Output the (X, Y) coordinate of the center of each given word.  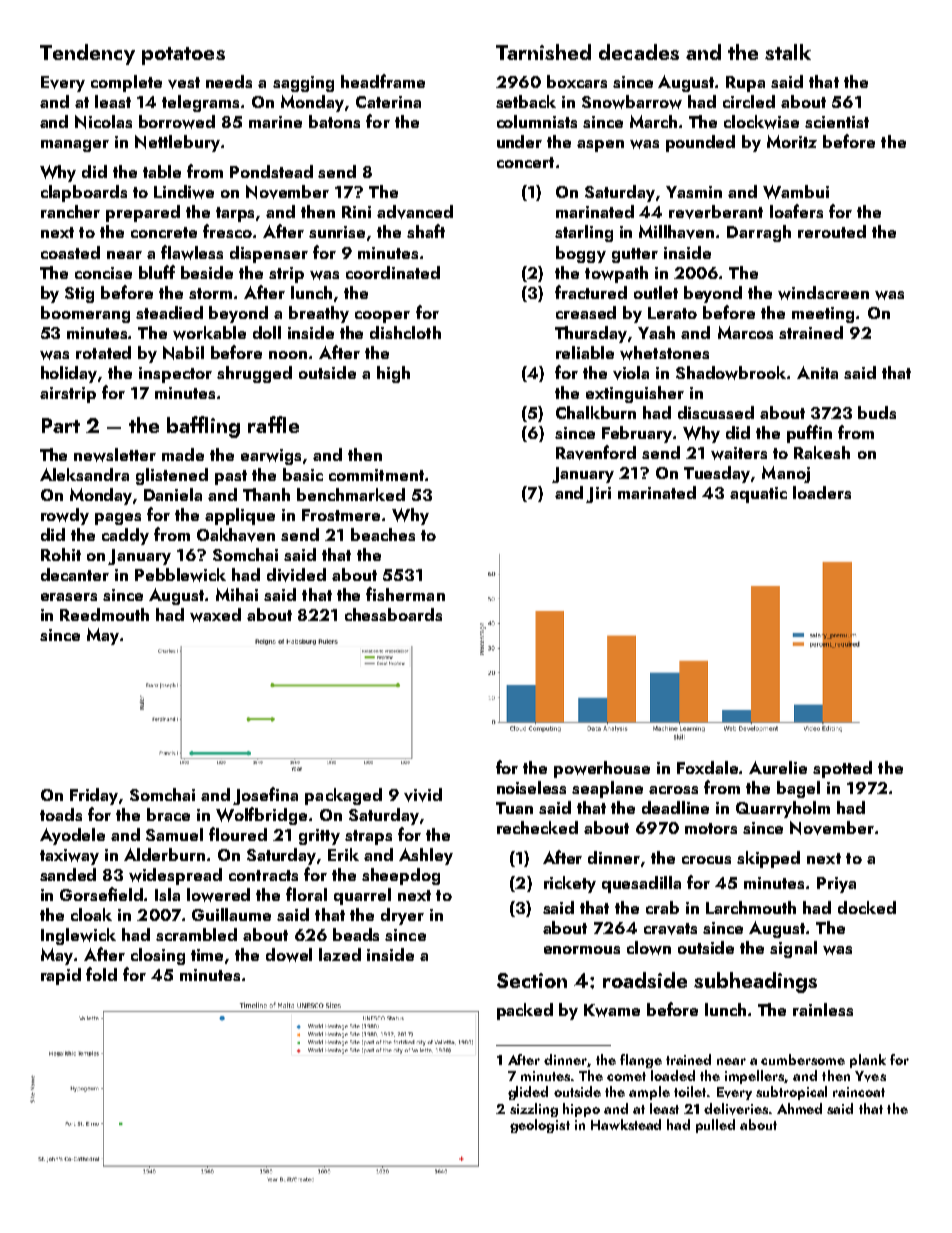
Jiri (598, 495)
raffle (273, 424)
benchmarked (351, 494)
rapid (61, 976)
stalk (788, 52)
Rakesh (822, 452)
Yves (870, 1076)
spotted (842, 769)
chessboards (393, 614)
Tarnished (543, 52)
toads (61, 814)
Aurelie (778, 767)
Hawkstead (626, 1124)
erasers (69, 597)
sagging (303, 84)
